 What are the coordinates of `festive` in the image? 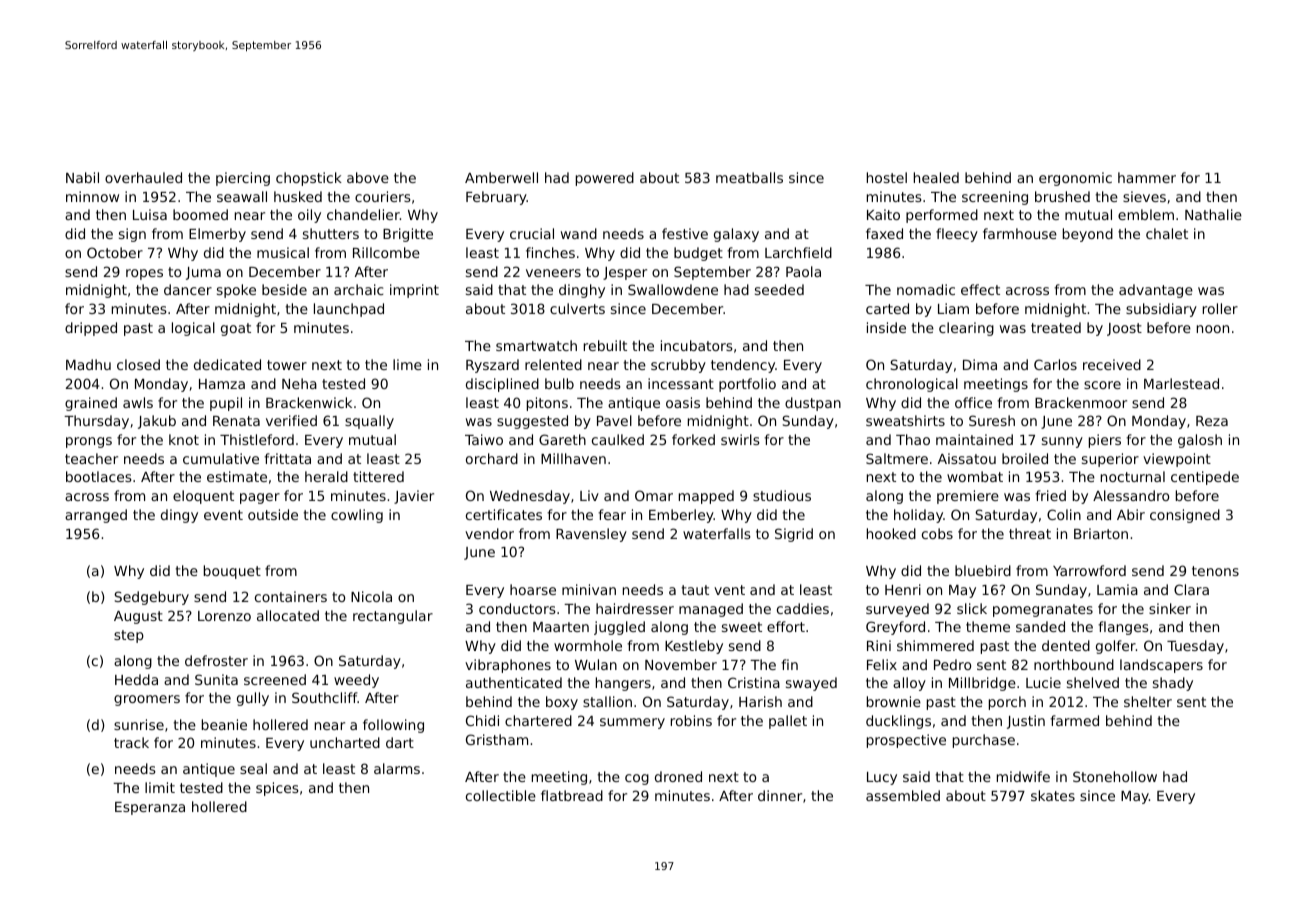 It's located at (685, 233).
